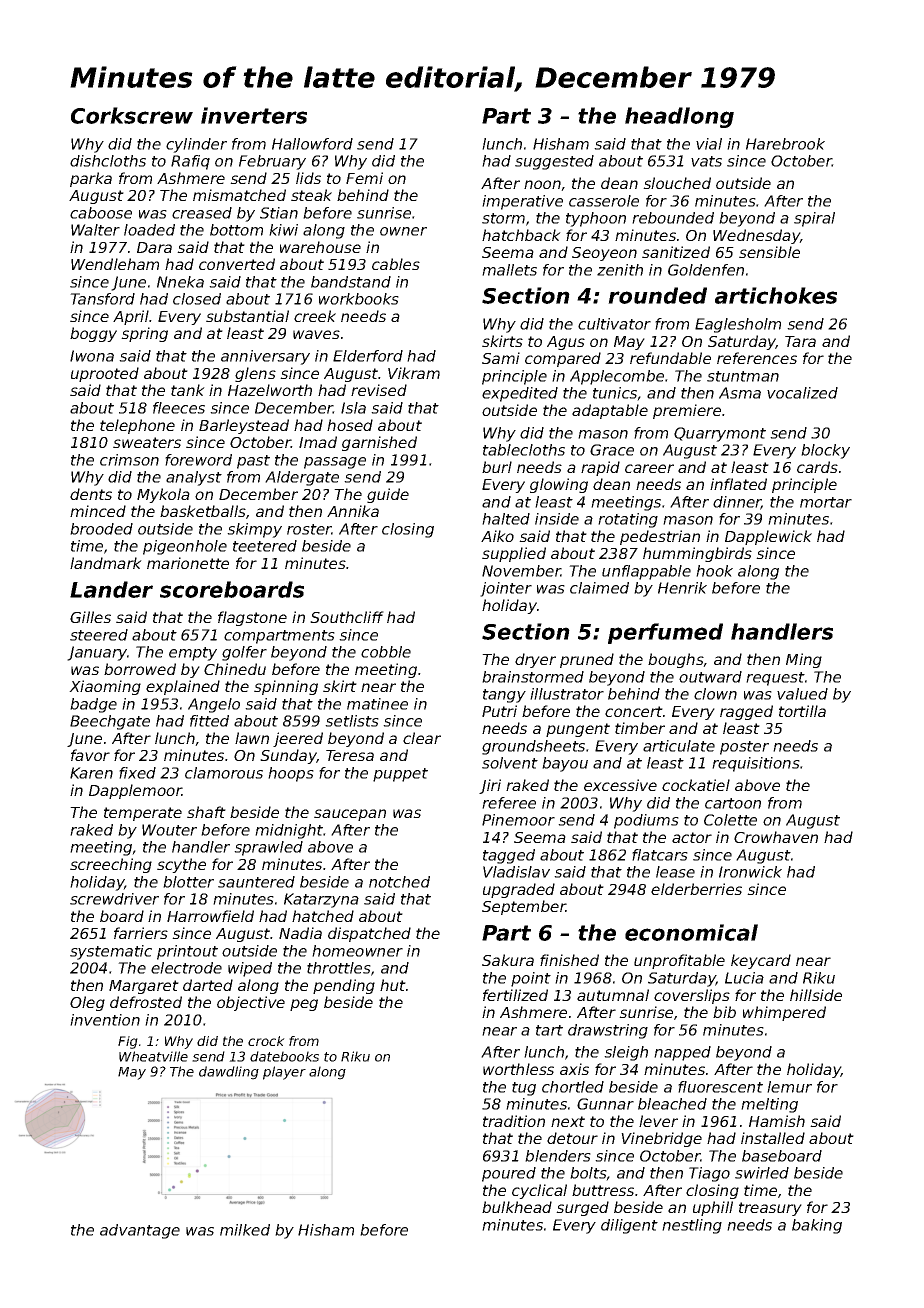  What do you see at coordinates (140, 1231) in the screenshot?
I see `advantage` at bounding box center [140, 1231].
